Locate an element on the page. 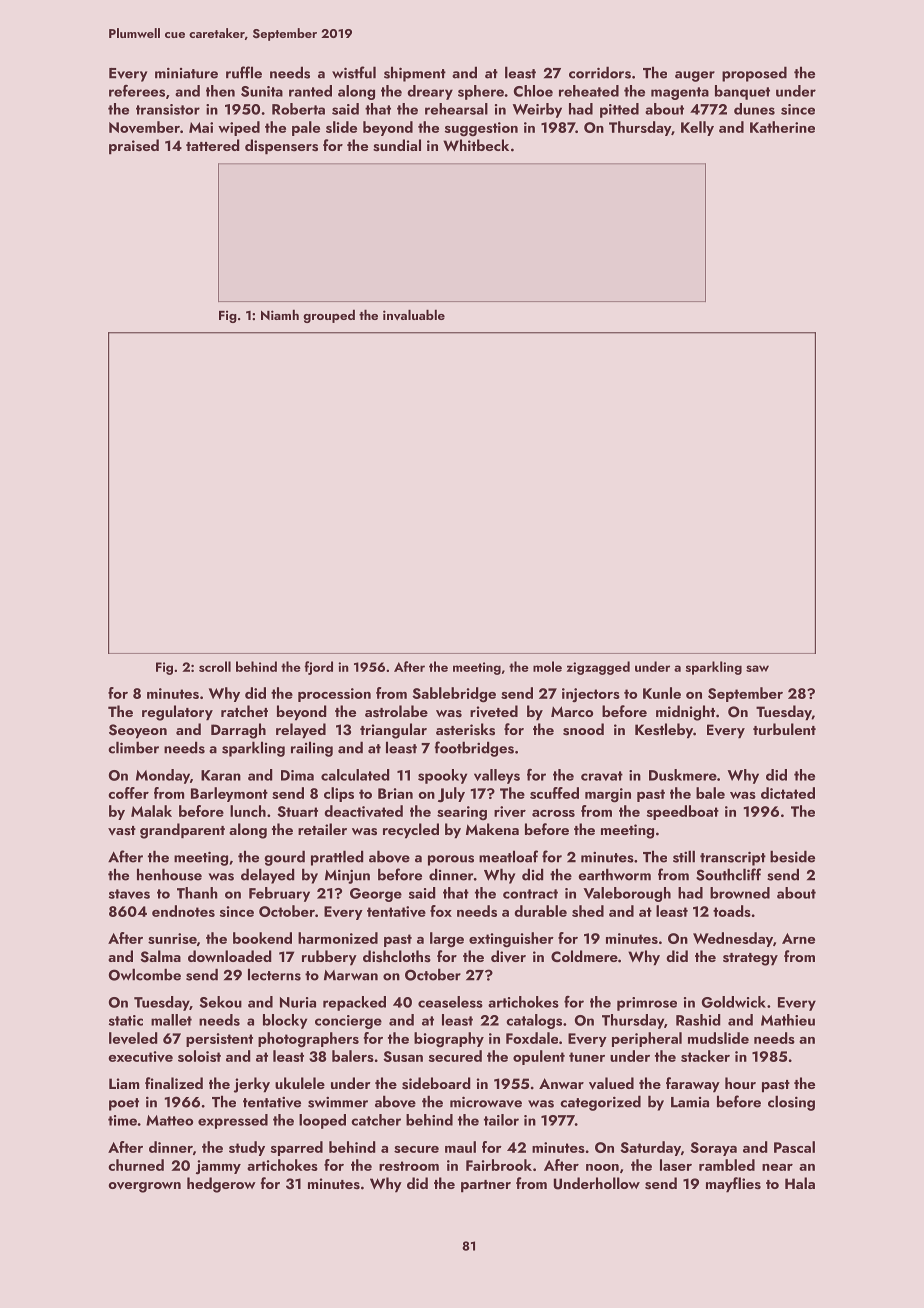 This image has height=1308, width=924. biography is located at coordinates (449, 1040).
